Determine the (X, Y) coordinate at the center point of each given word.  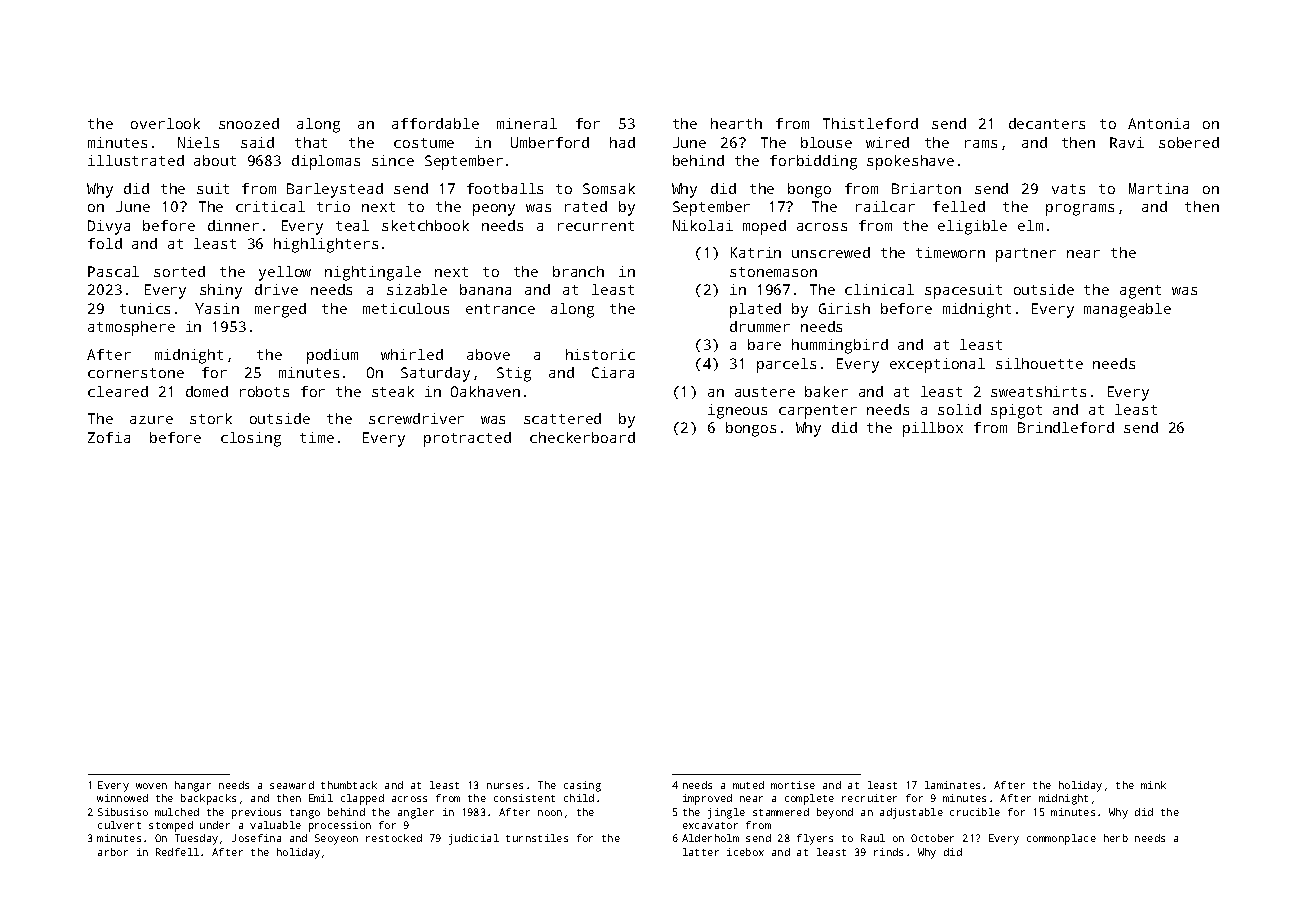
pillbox (933, 429)
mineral (527, 123)
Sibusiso (123, 812)
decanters (1047, 123)
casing (582, 786)
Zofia (109, 437)
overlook (165, 123)
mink (1153, 785)
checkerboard (582, 437)
